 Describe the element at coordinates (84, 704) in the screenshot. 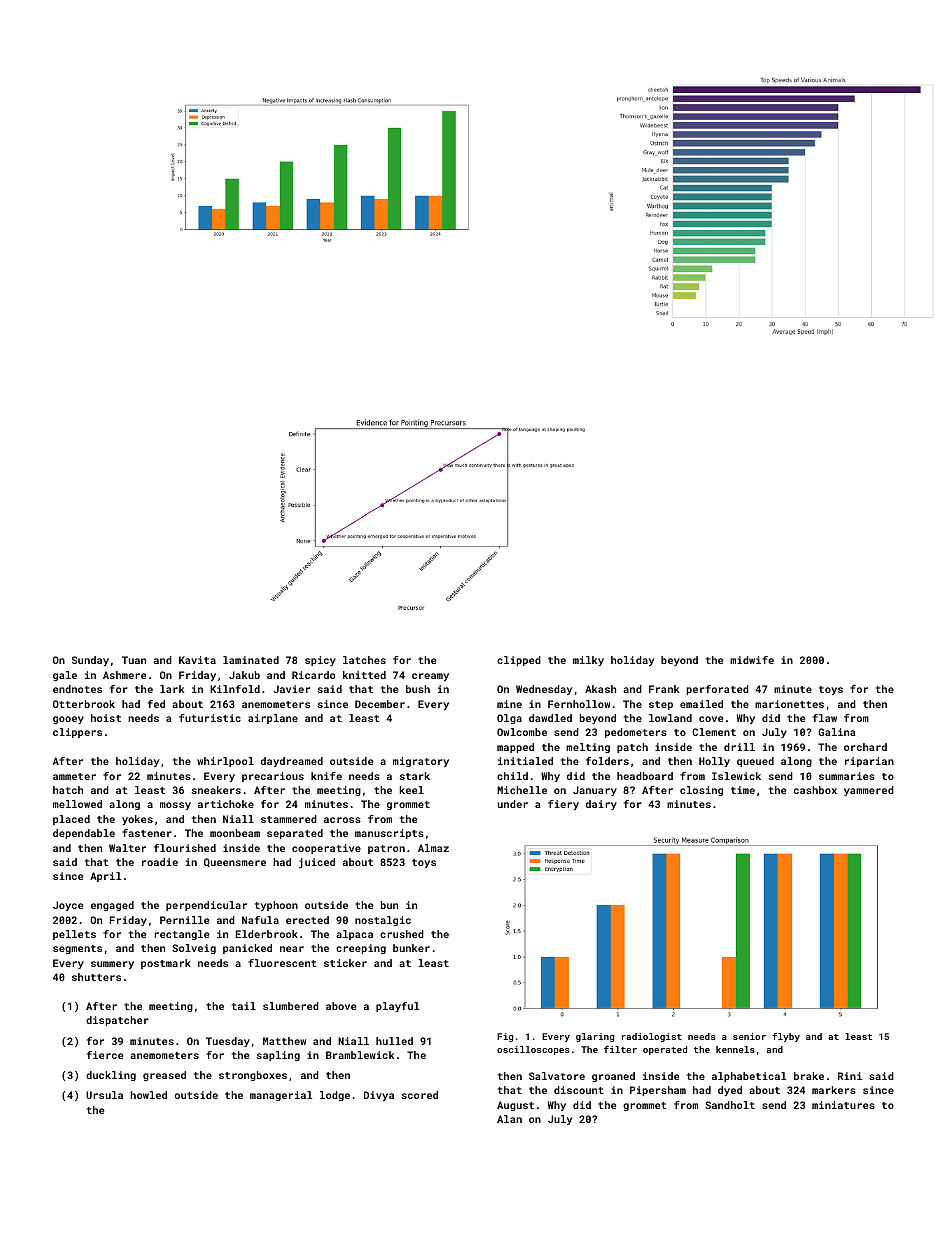

I see `Otterbrook` at that location.
